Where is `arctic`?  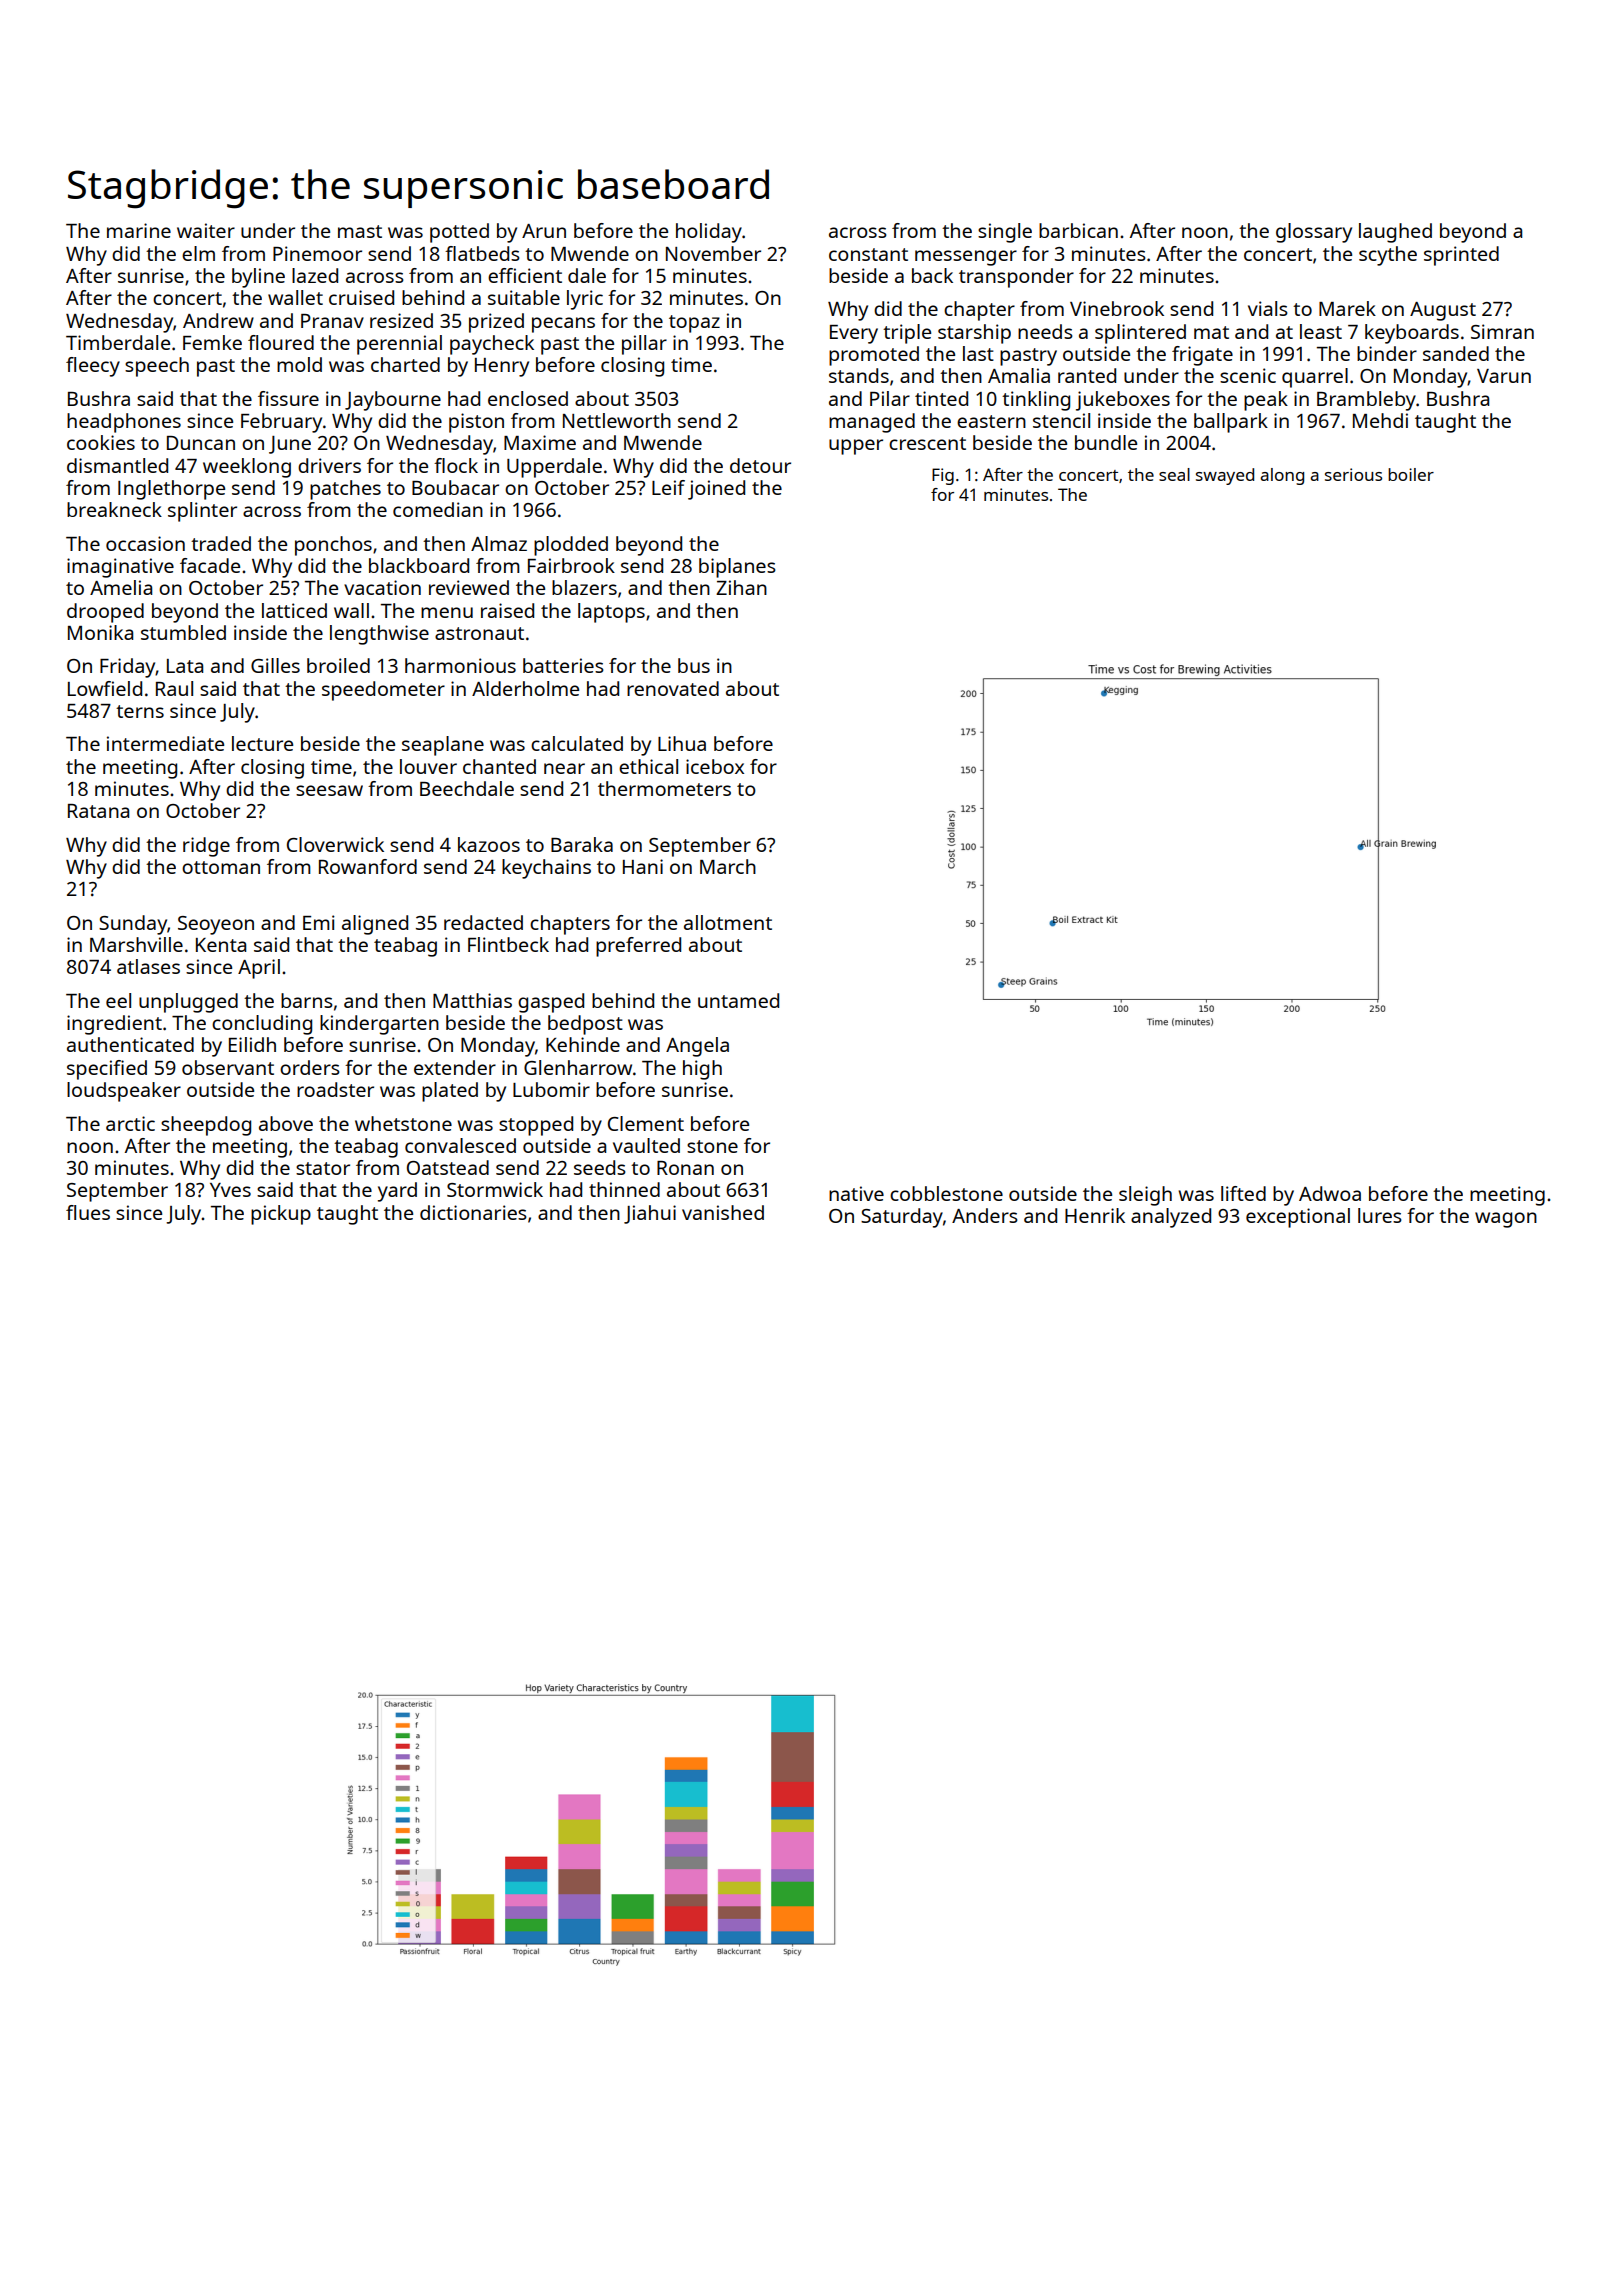 arctic is located at coordinates (130, 1123).
